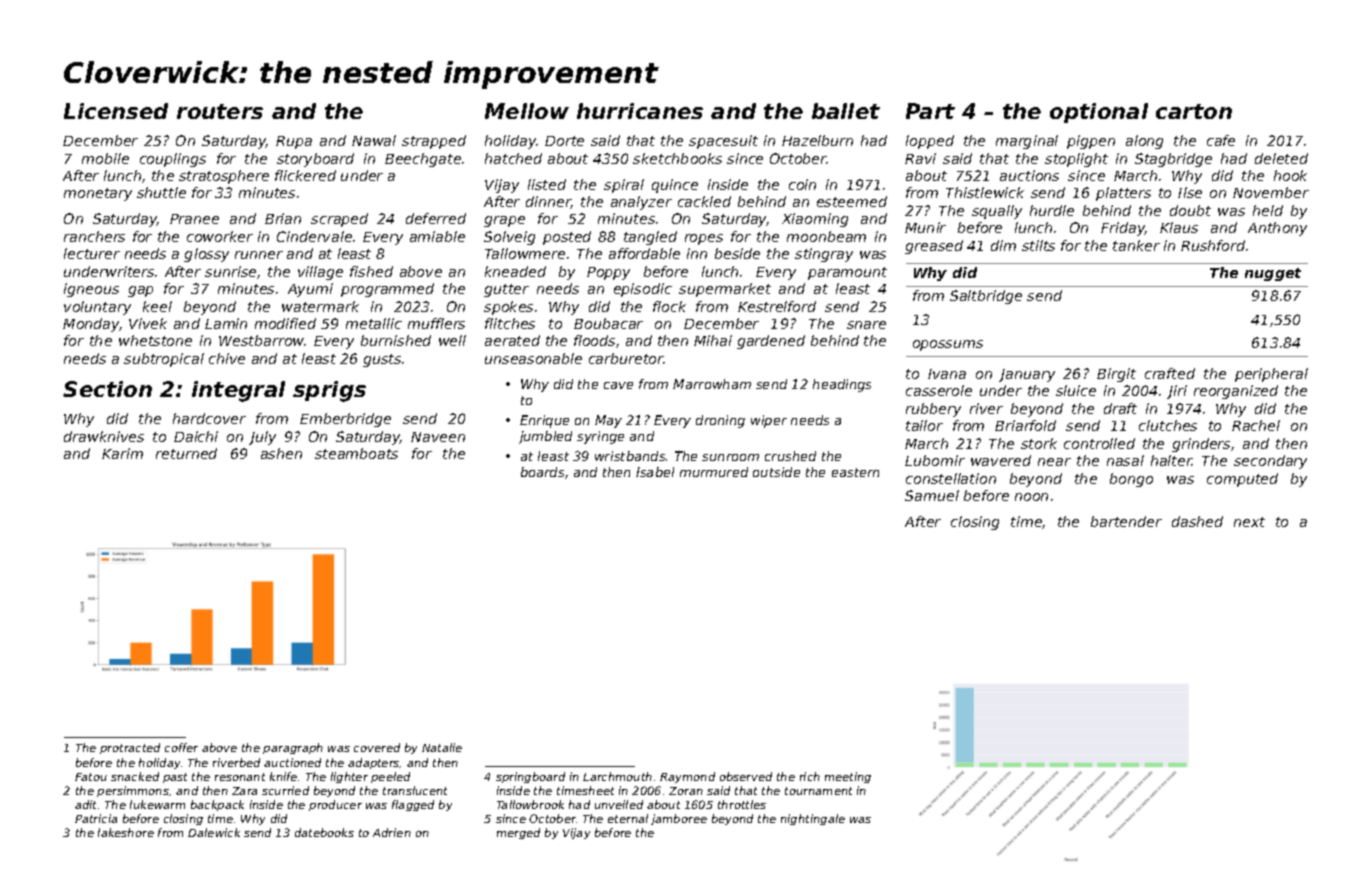  I want to click on Adrien, so click(392, 832).
